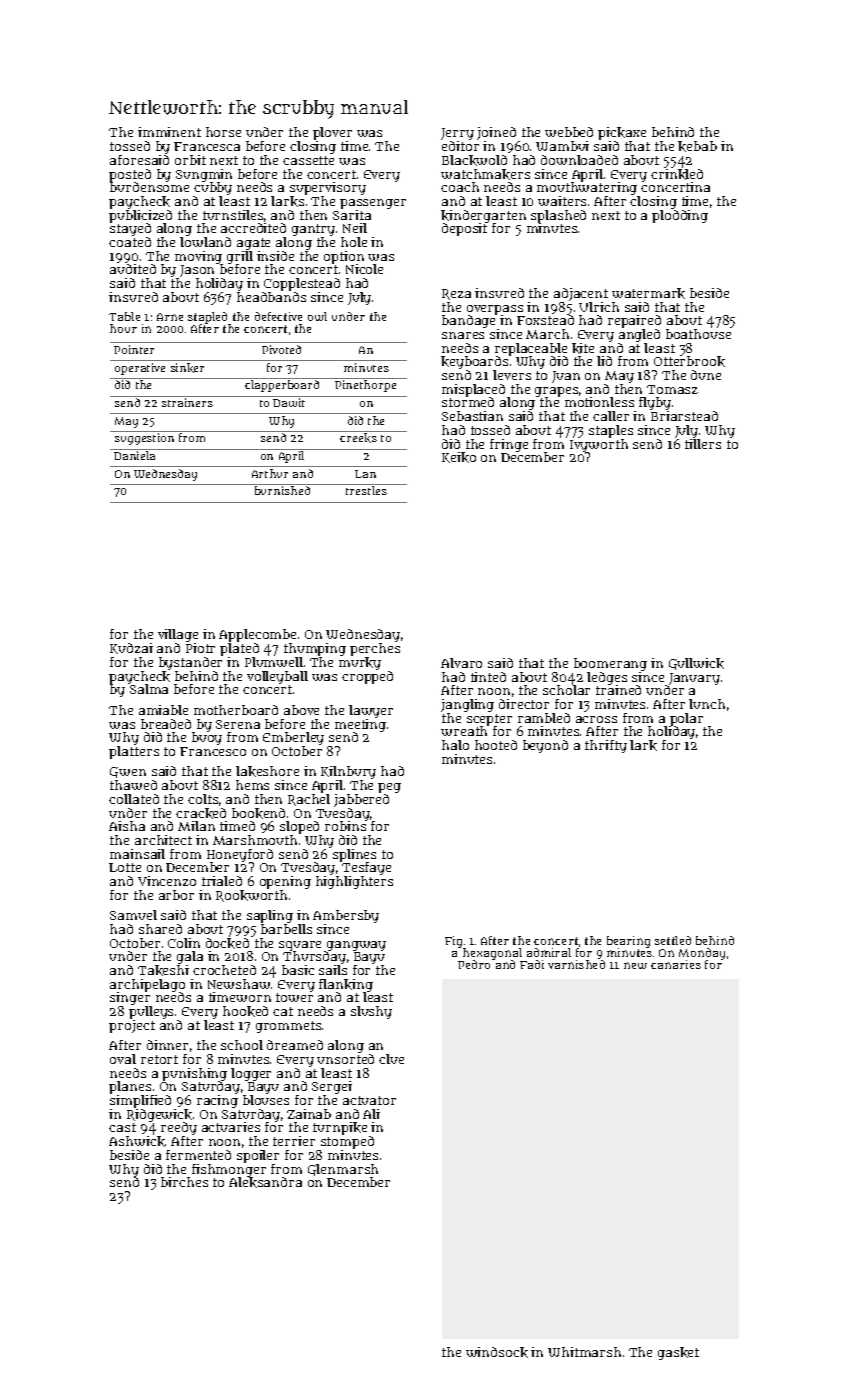 The height and width of the page is (1400, 849). Describe the element at coordinates (569, 132) in the page. I see `webbed` at that location.
